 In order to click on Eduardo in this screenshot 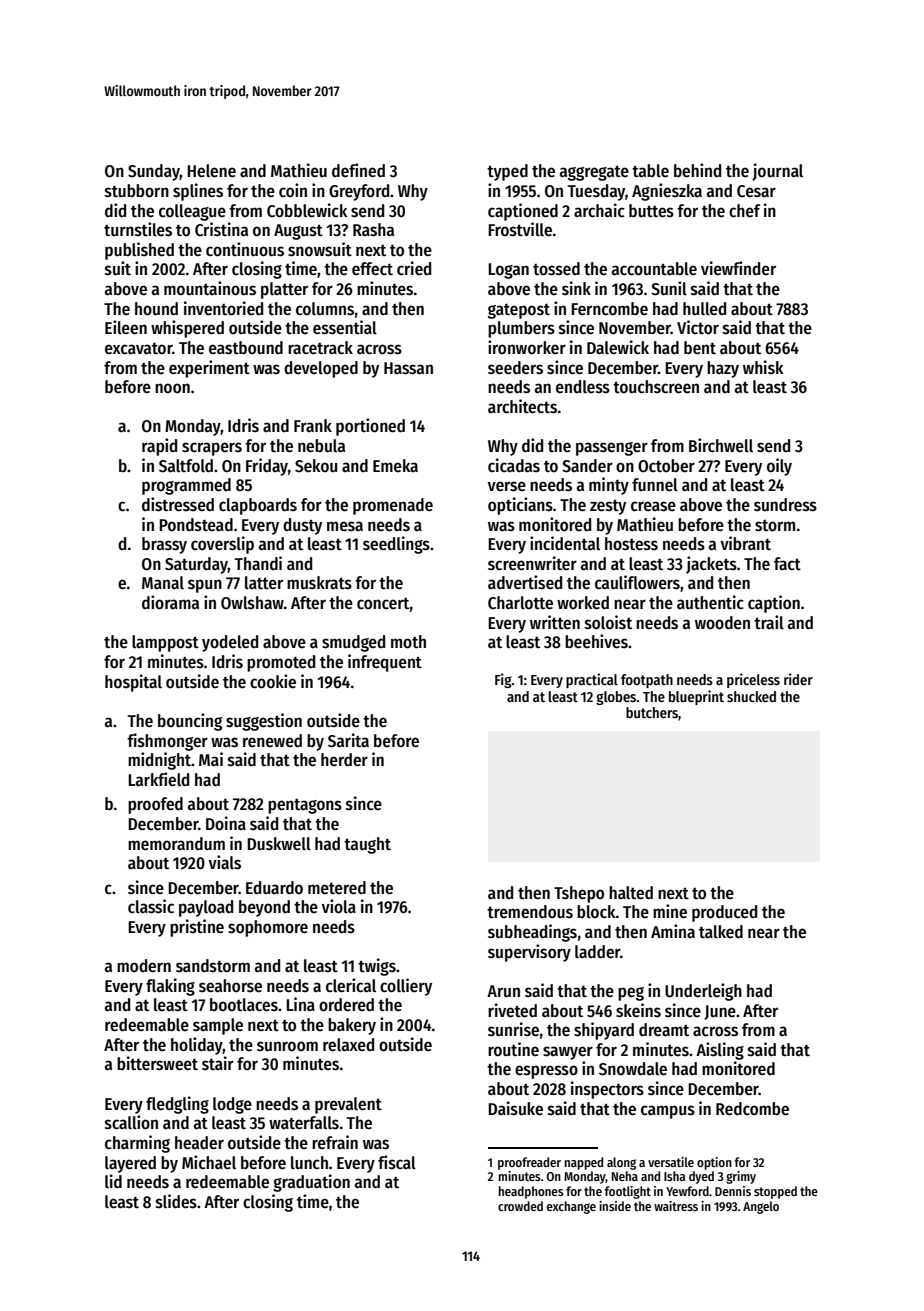, I will do `click(274, 887)`.
